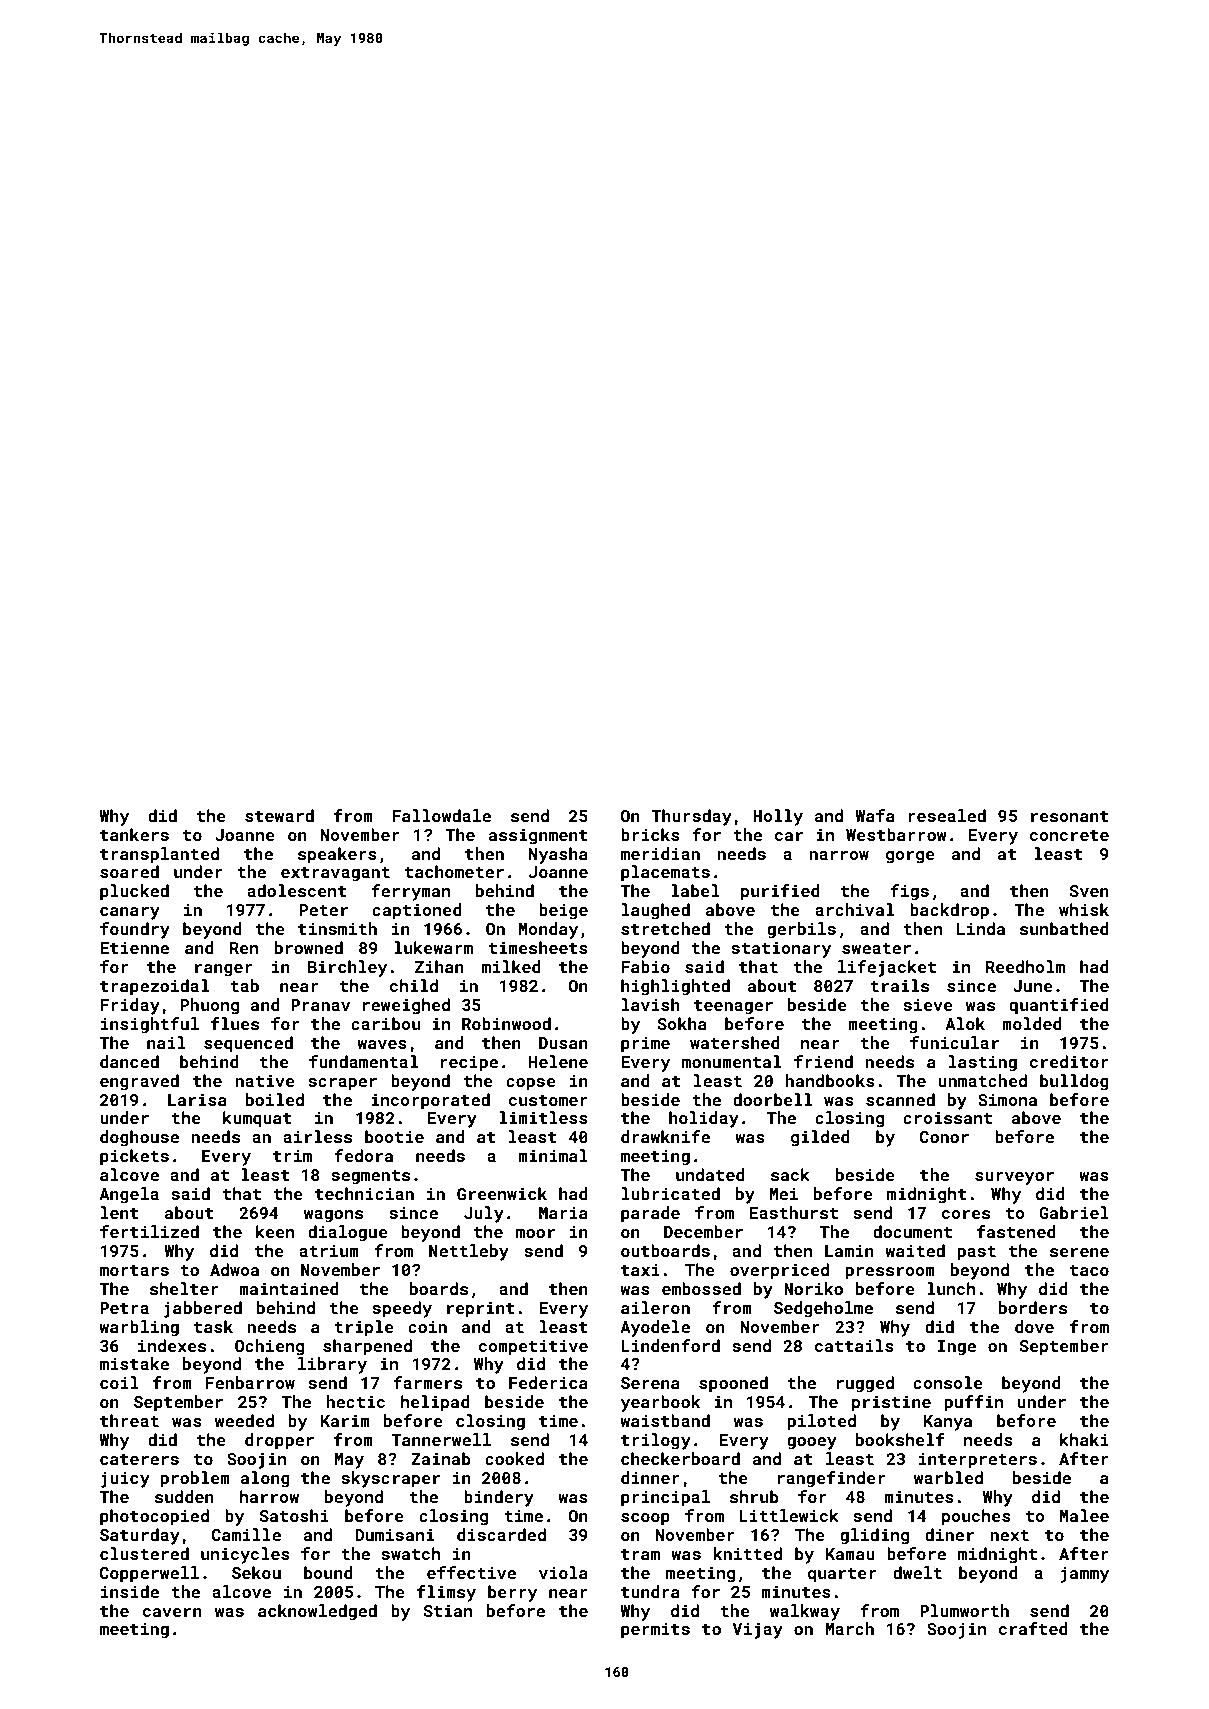 The height and width of the screenshot is (1709, 1209). I want to click on Lindenford, so click(670, 1345).
